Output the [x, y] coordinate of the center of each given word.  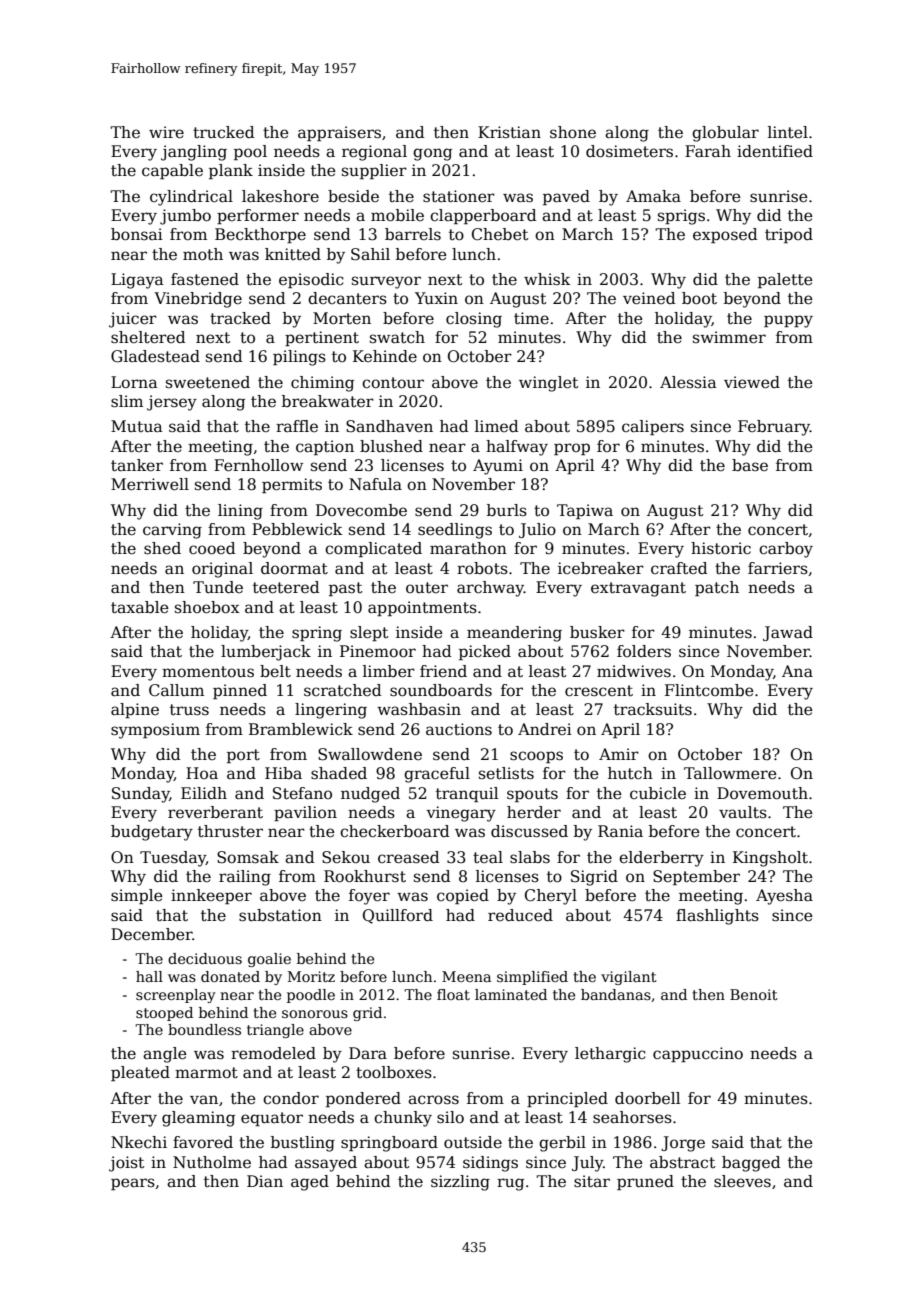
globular [725, 134]
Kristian [509, 132]
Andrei [545, 729]
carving [172, 531]
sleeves [742, 1181]
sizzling [460, 1183]
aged [310, 1183]
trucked [224, 132]
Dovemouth [762, 793]
